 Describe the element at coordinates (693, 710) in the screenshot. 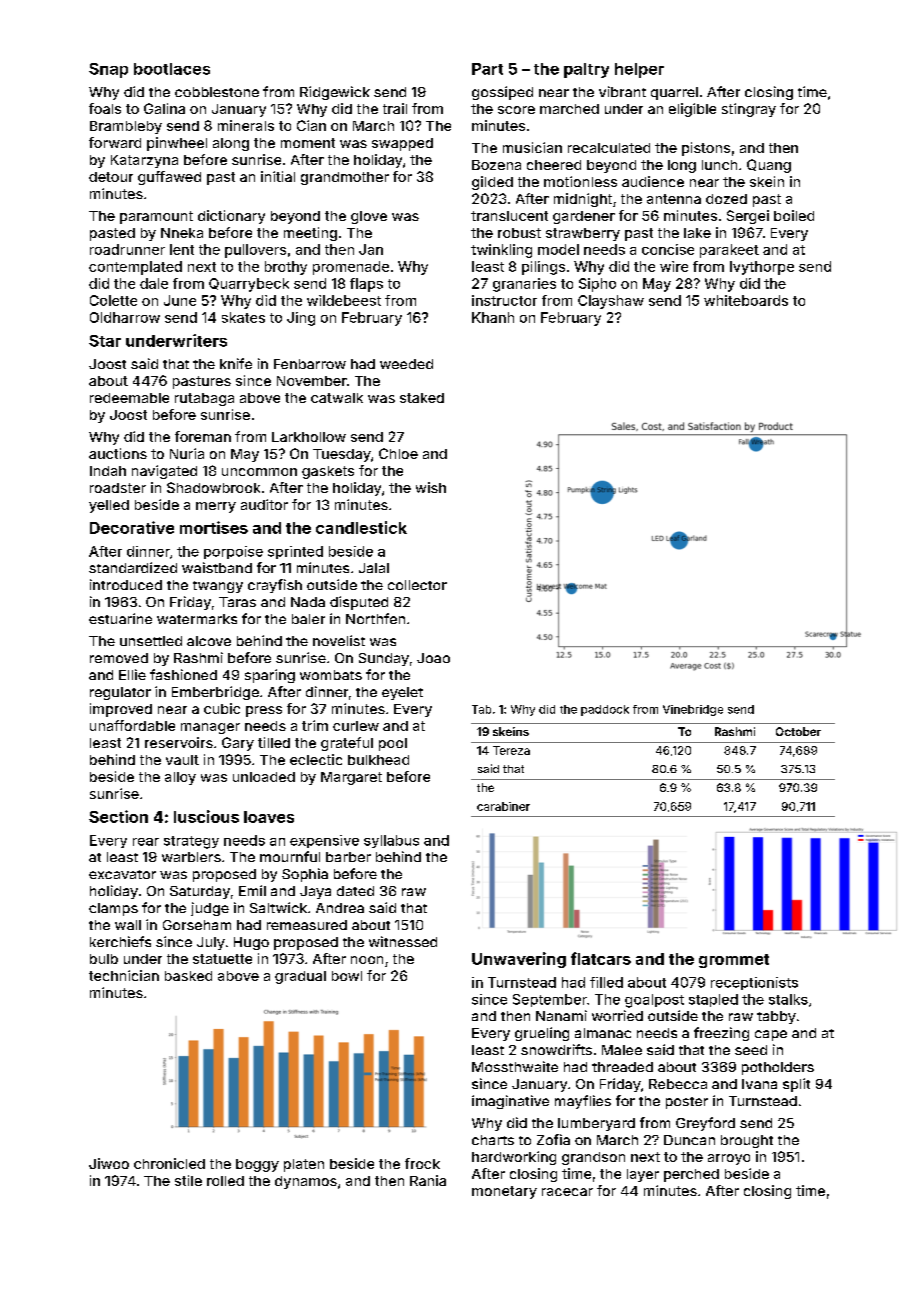

I see `Vinebridge` at that location.
